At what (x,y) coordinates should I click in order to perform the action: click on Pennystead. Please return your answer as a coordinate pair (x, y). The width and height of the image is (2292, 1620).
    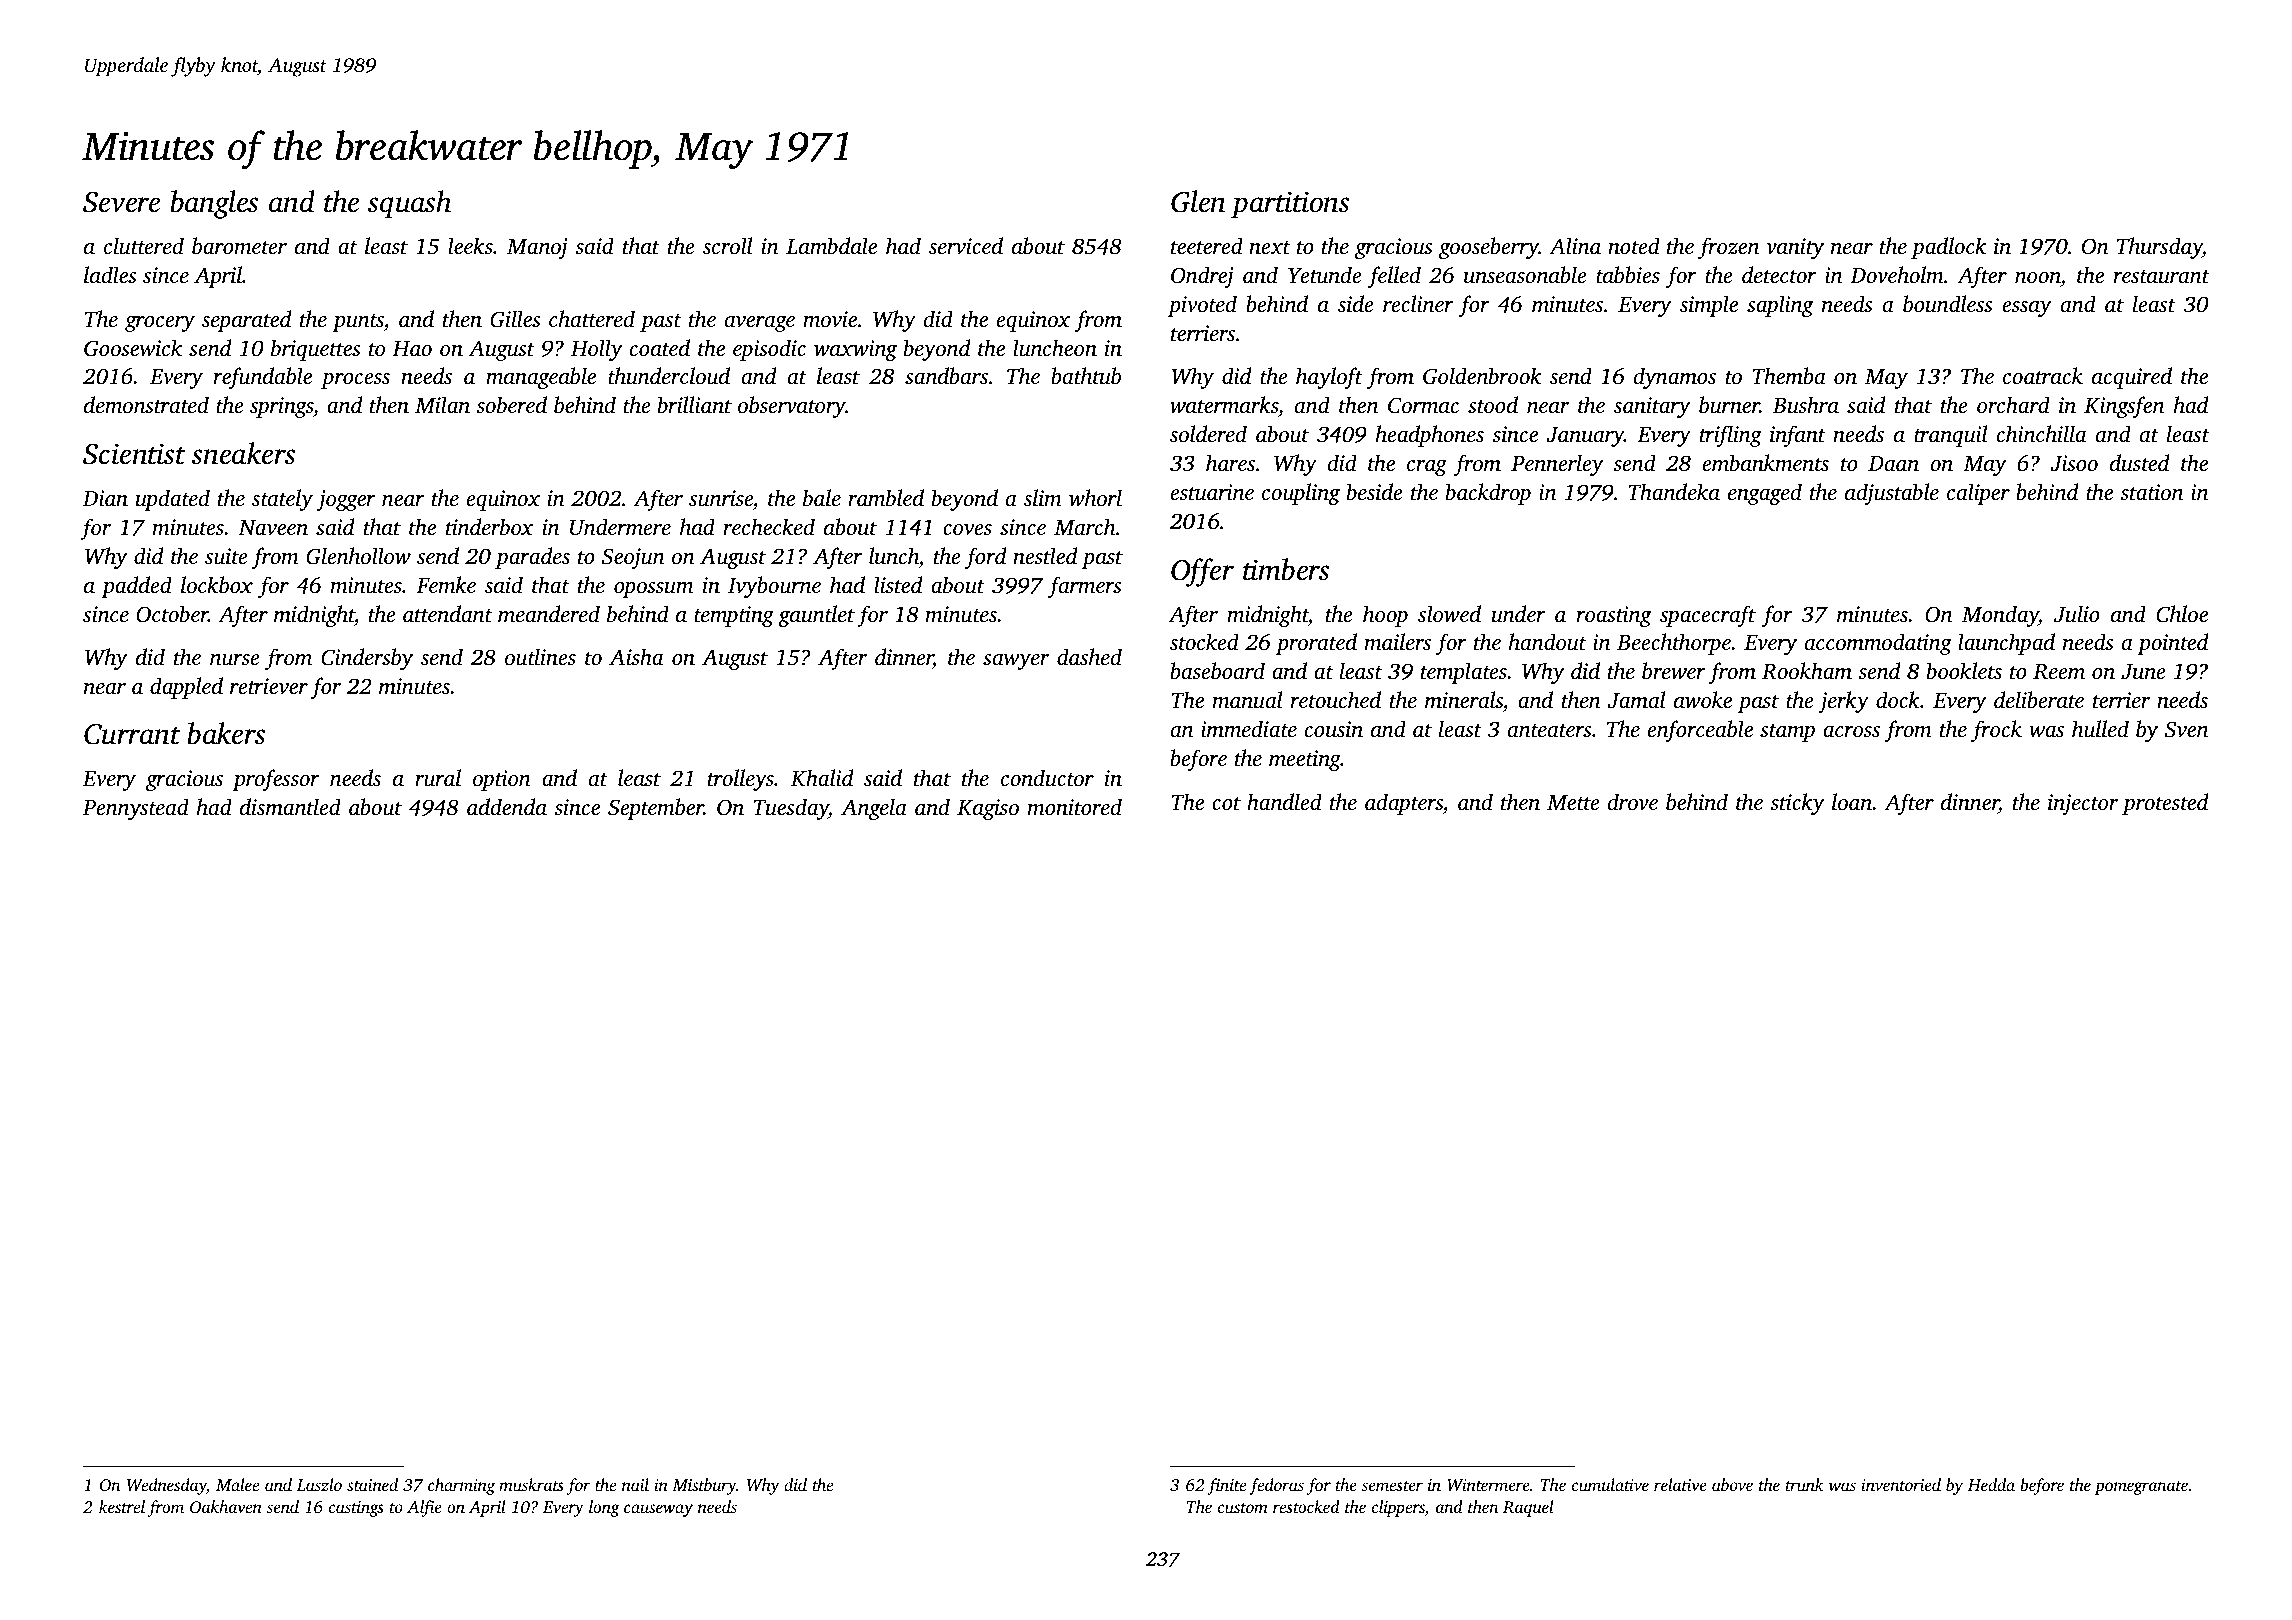
    Looking at the image, I should click on (136, 809).
